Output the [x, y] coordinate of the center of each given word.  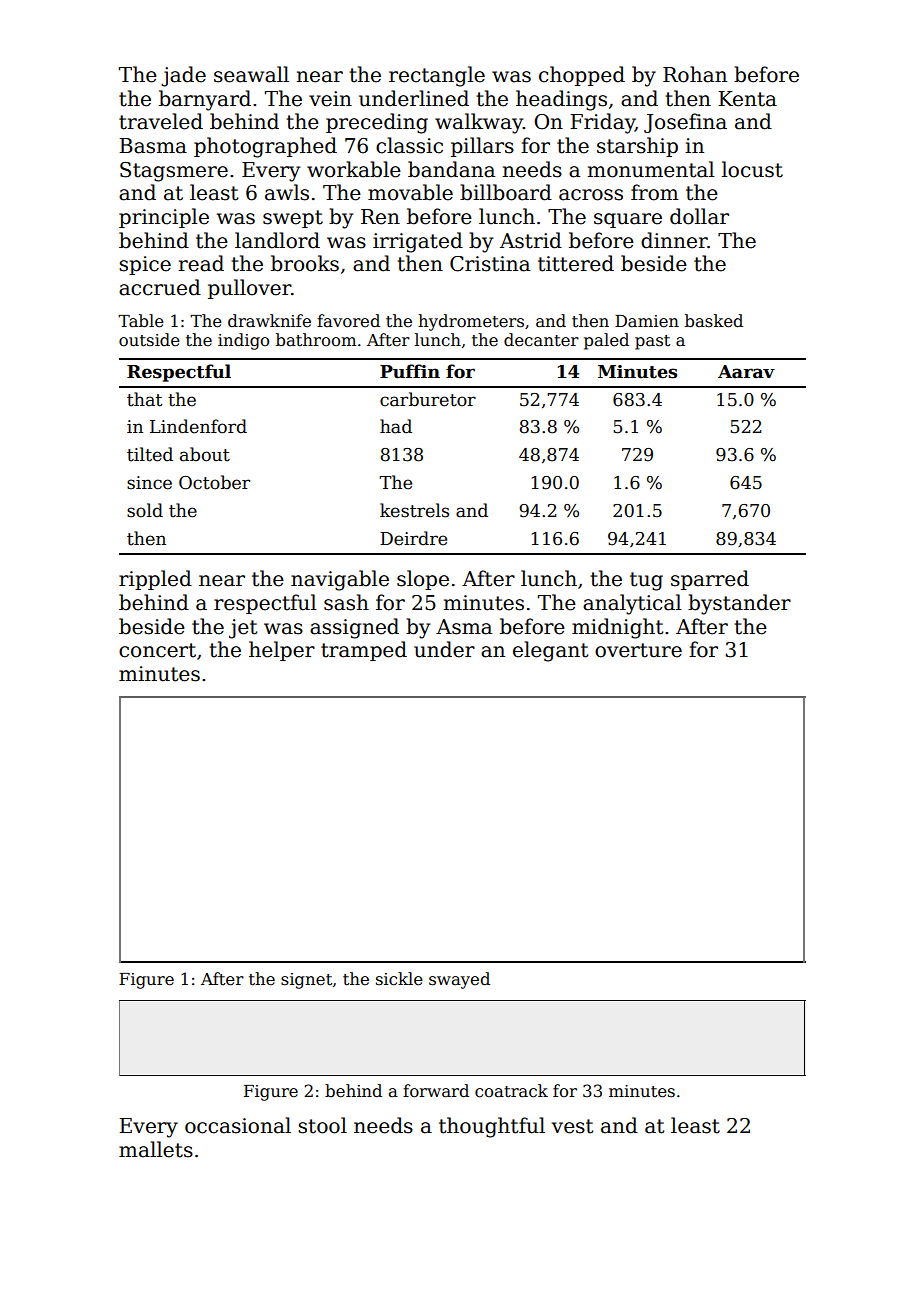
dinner [674, 240]
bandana [451, 169]
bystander [739, 604]
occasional [238, 1125]
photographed [265, 147]
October [214, 482]
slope [423, 580]
